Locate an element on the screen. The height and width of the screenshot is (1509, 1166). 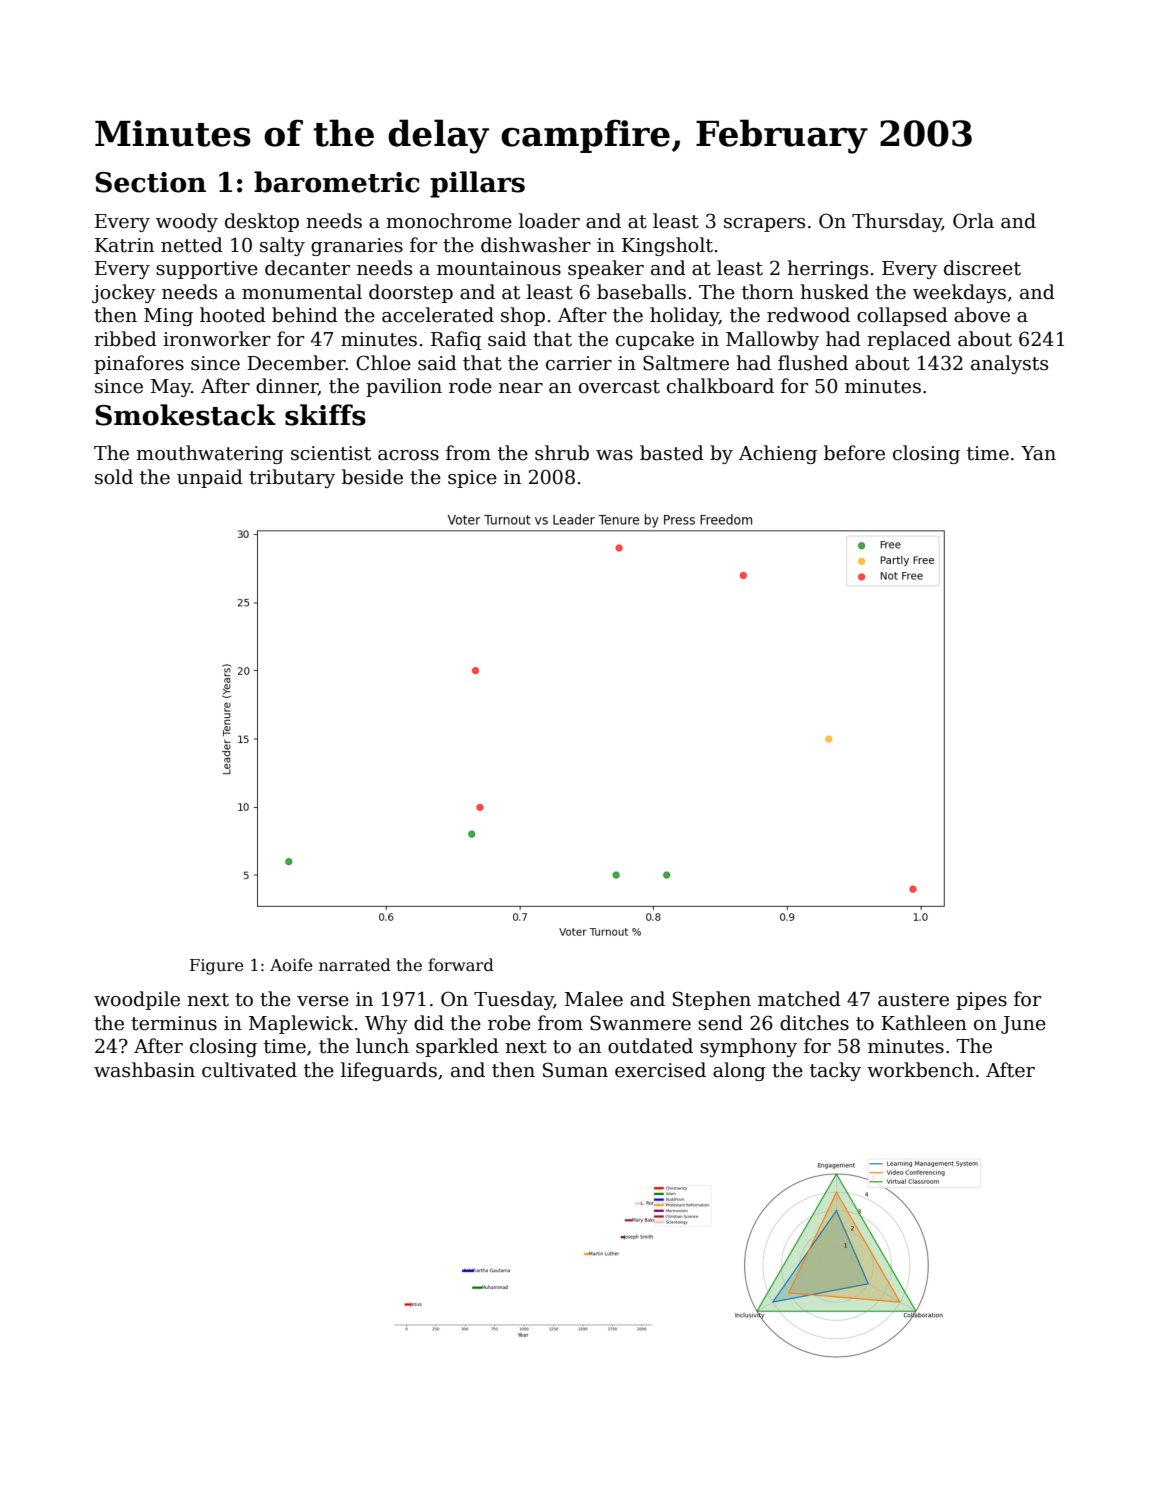
tributary is located at coordinates (292, 478).
